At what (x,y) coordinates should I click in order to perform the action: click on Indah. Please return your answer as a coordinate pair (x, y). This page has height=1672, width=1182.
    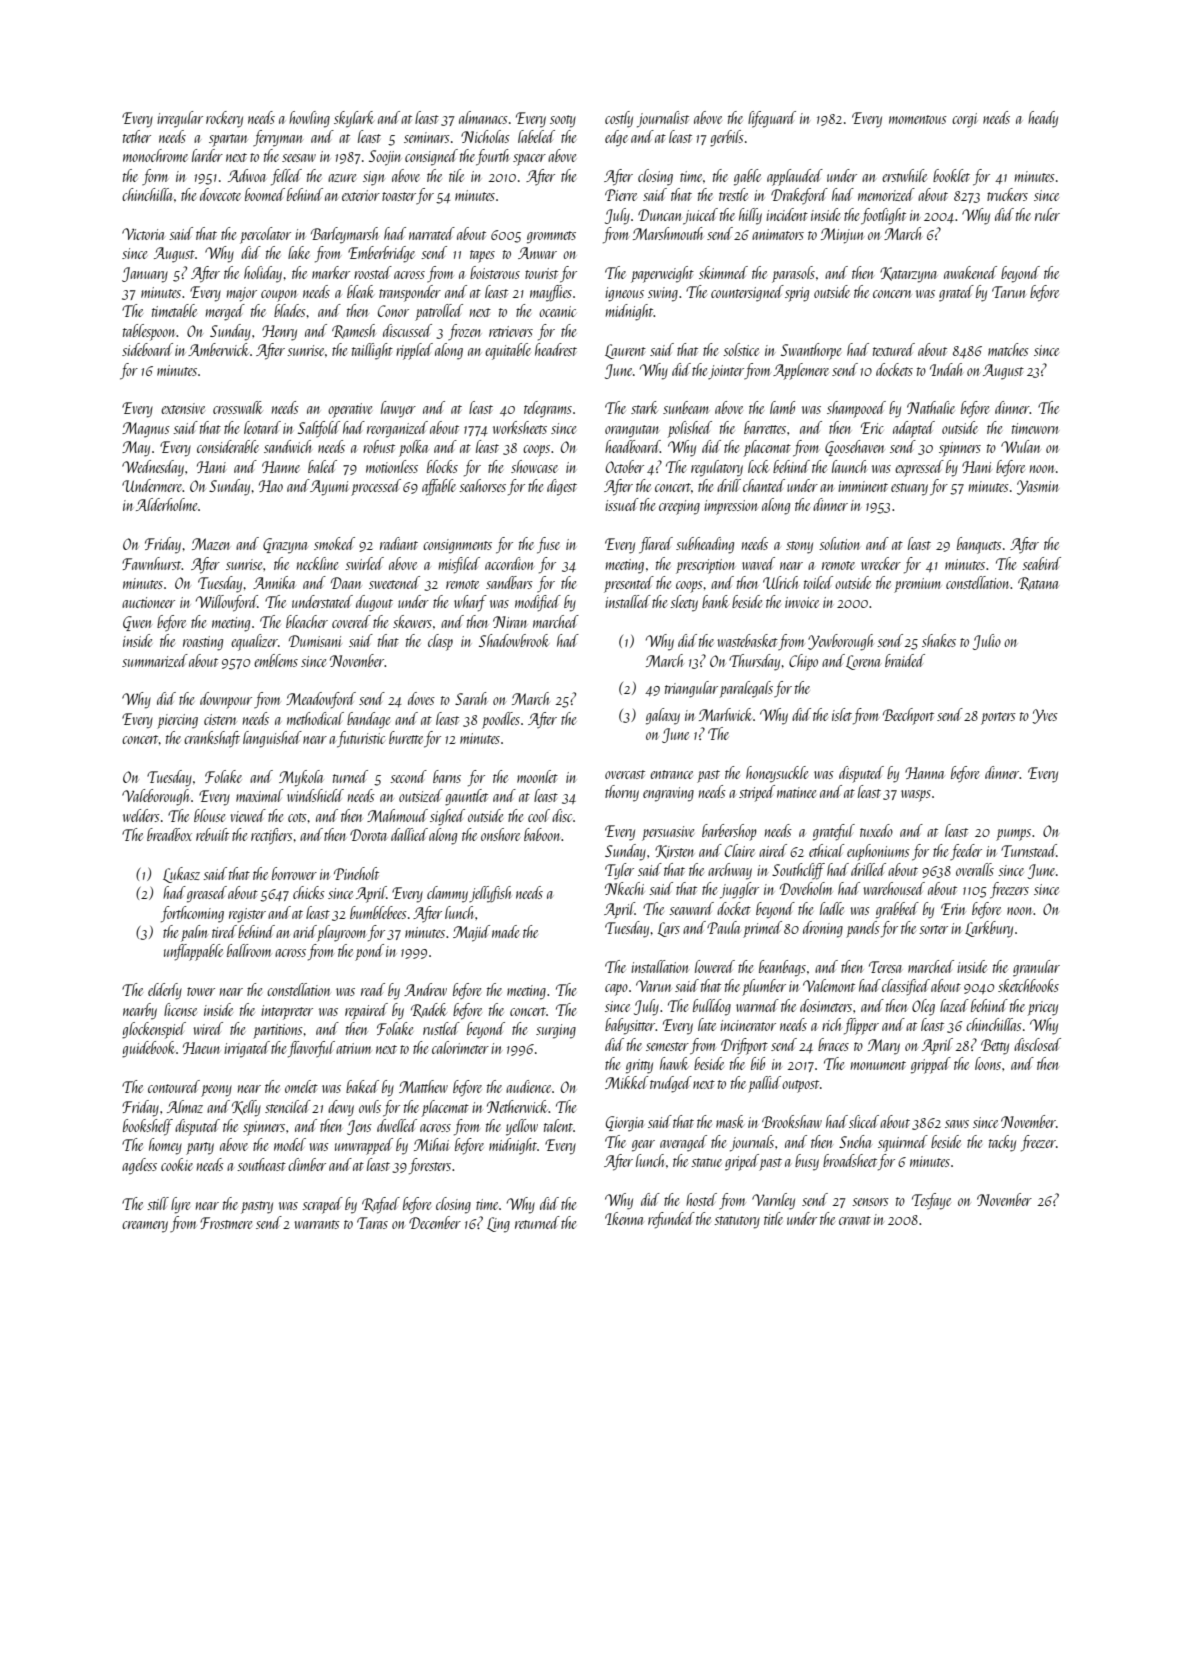
    Looking at the image, I should click on (946, 369).
